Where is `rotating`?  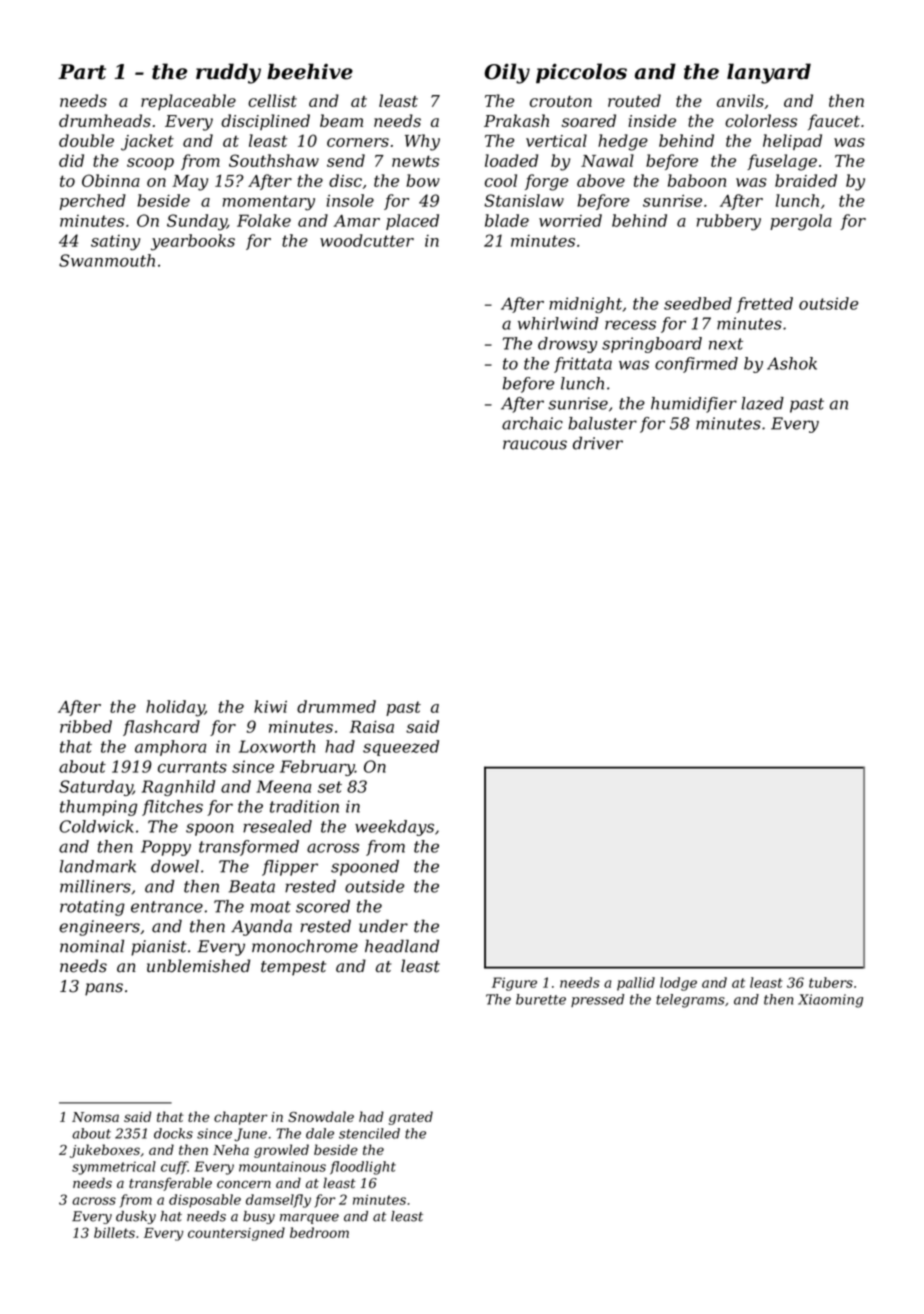
rotating is located at coordinates (92, 908).
